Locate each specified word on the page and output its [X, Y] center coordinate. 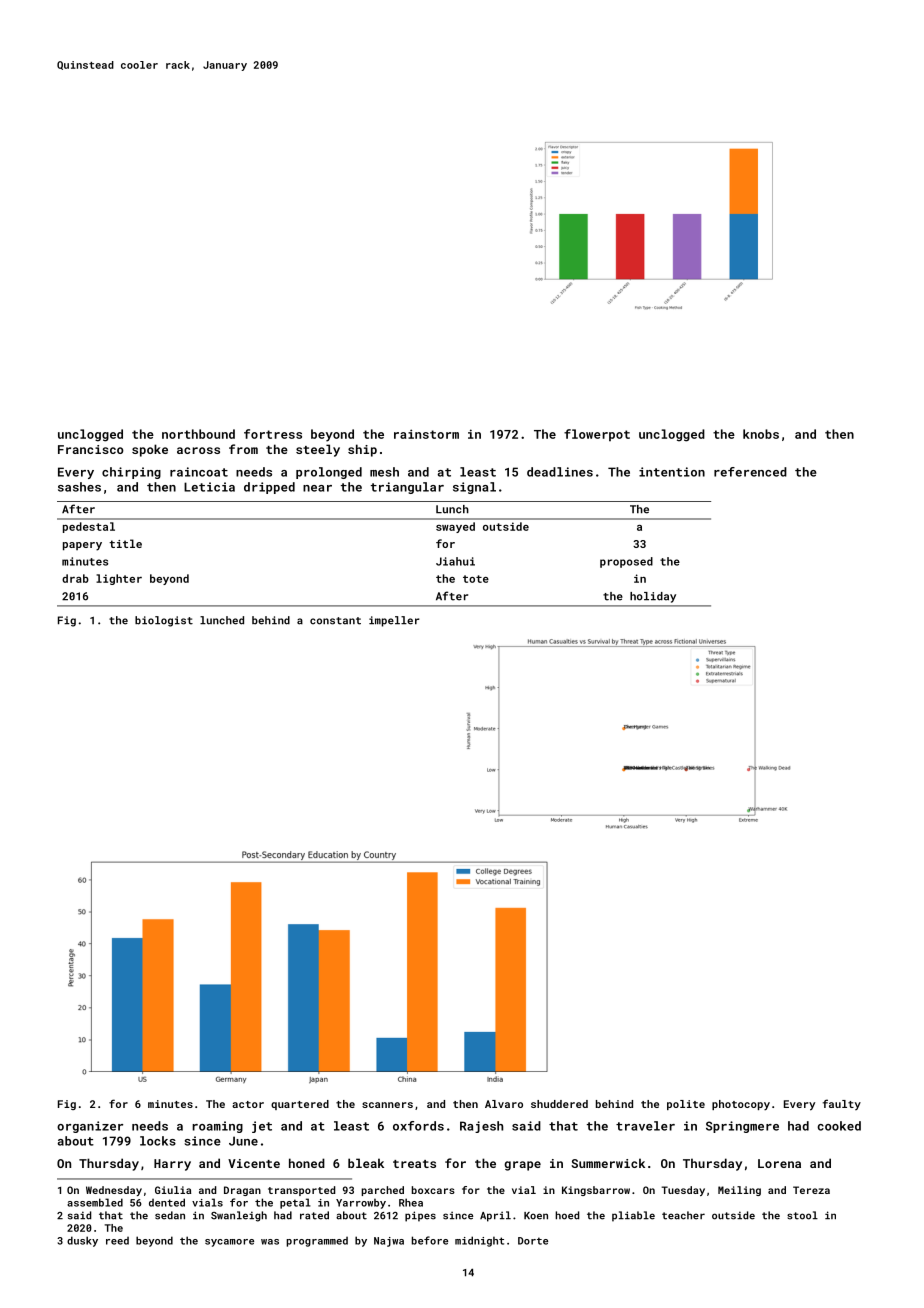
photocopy [741, 1105]
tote [476, 579]
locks [158, 1141]
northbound [198, 434]
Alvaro [504, 1104]
